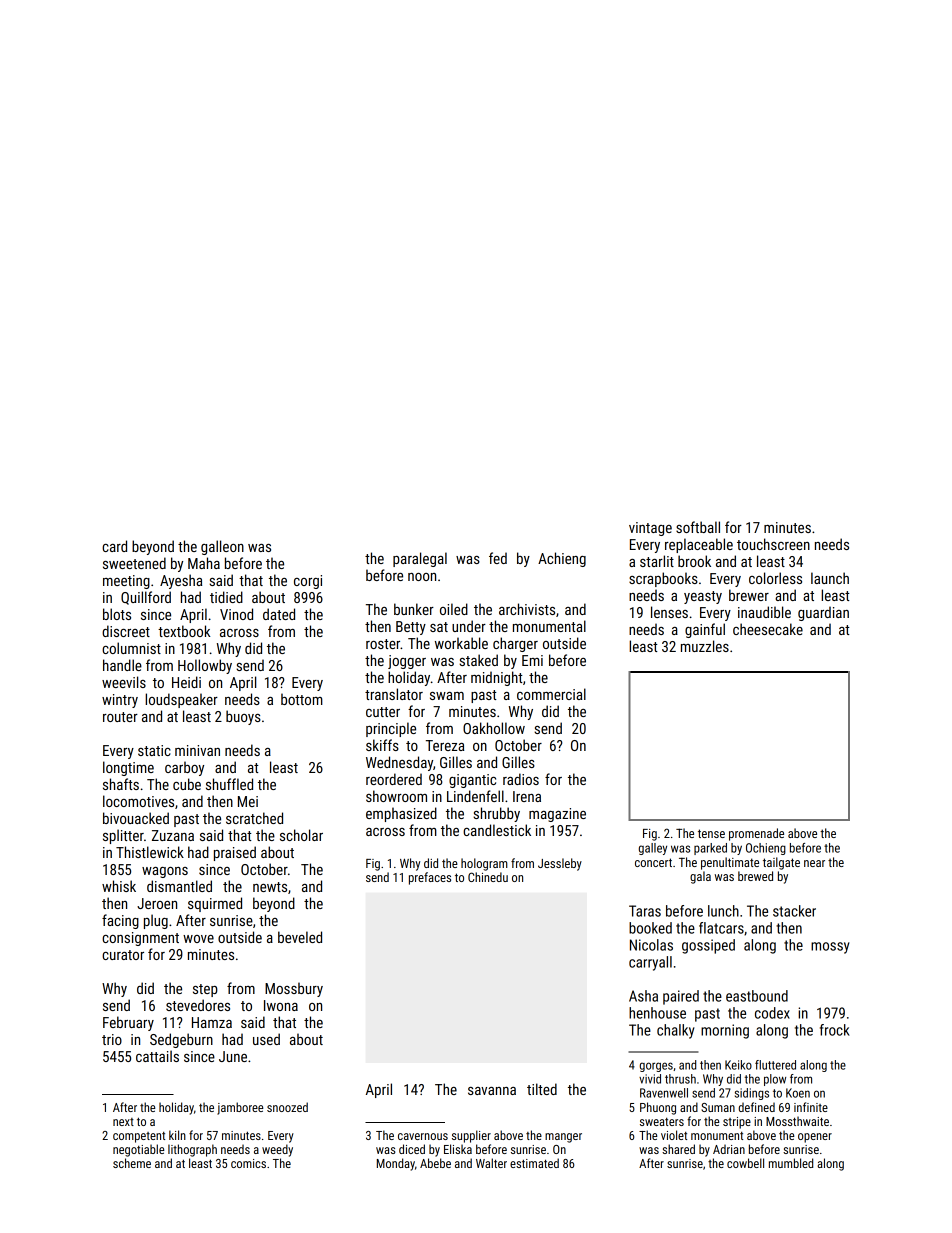 Image resolution: width=952 pixels, height=1233 pixels. Describe the element at coordinates (132, 1163) in the screenshot. I see `scheme` at that location.
